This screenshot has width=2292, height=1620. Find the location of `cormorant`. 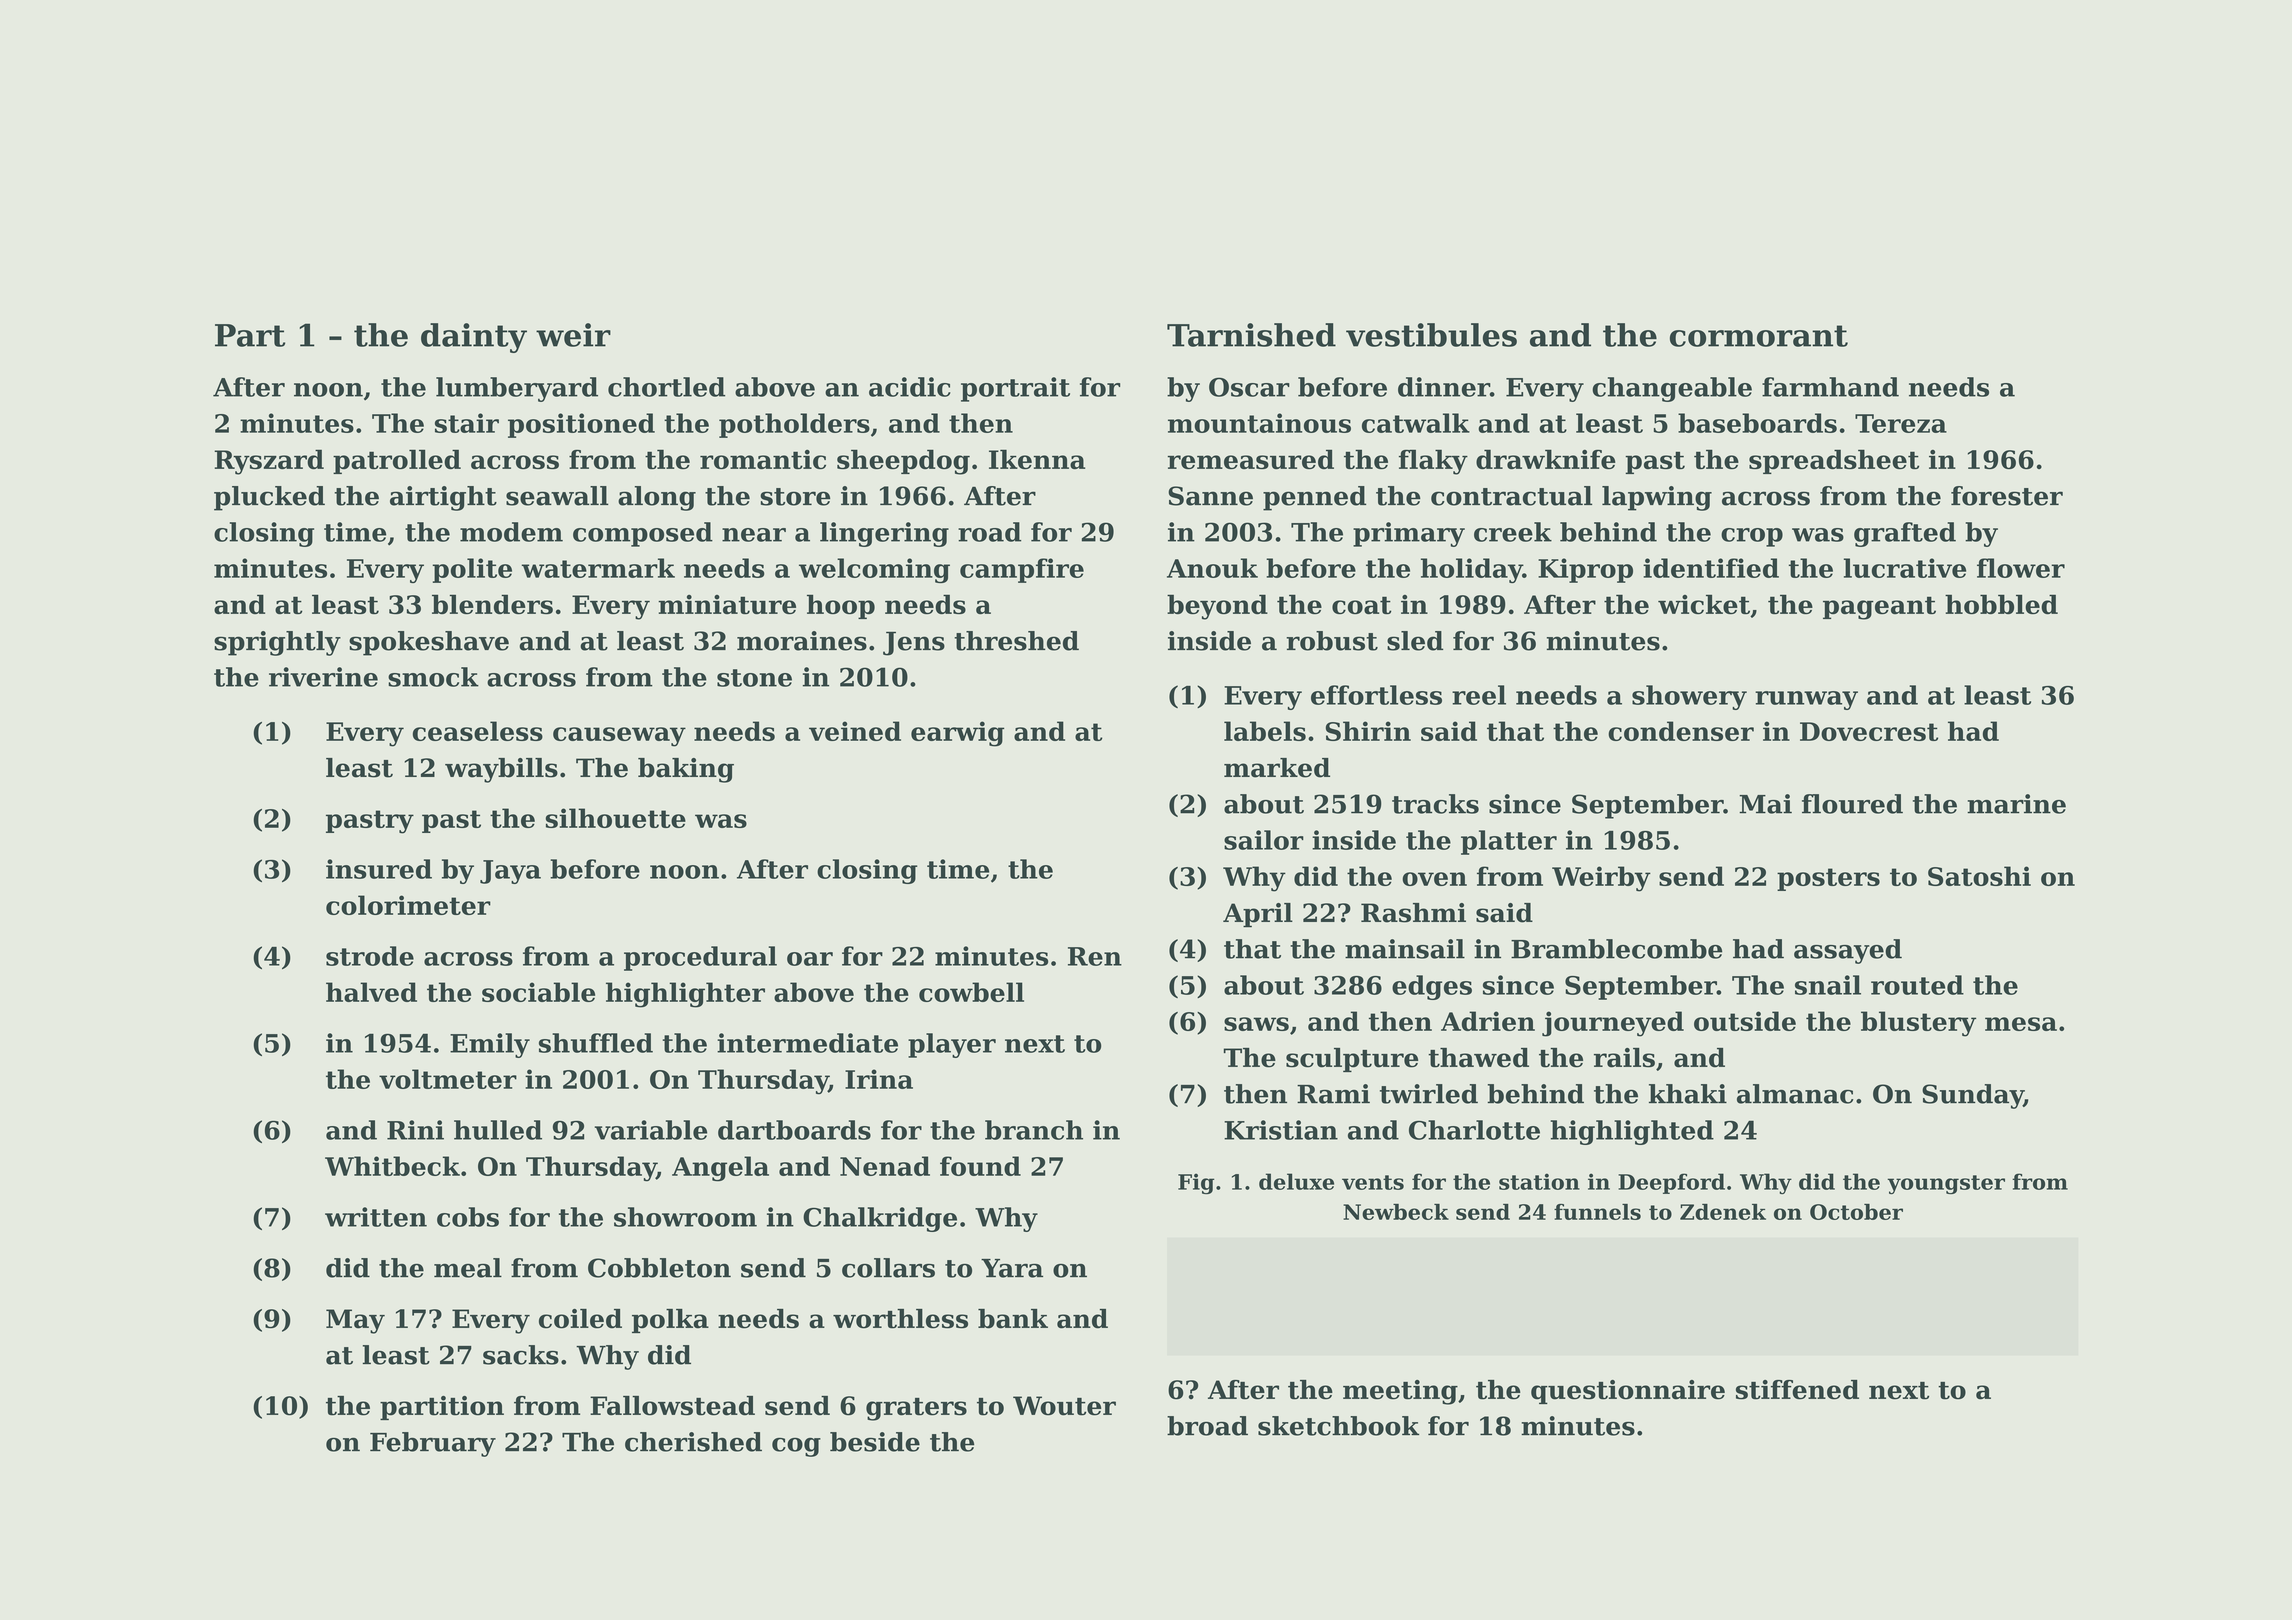

cormorant is located at coordinates (1759, 336).
